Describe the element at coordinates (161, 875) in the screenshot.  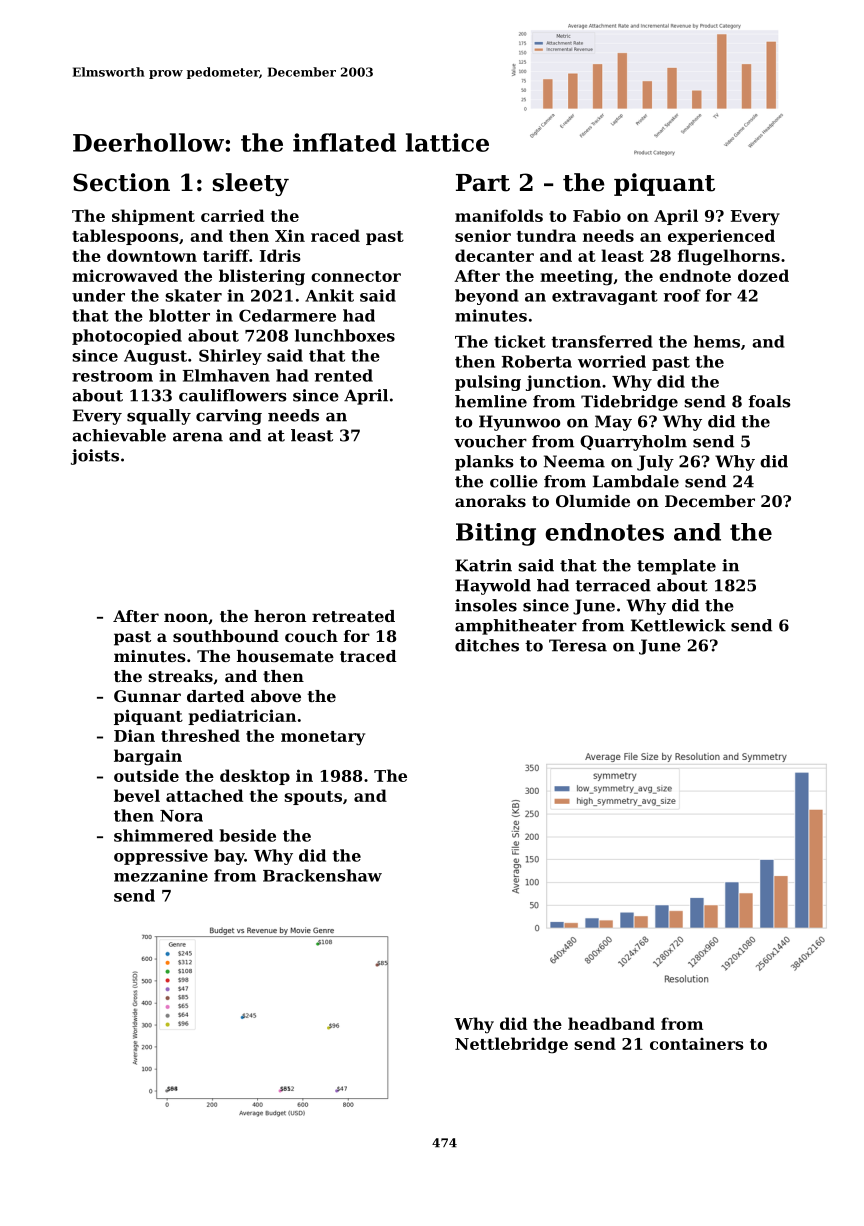
I see `mezzanine` at that location.
